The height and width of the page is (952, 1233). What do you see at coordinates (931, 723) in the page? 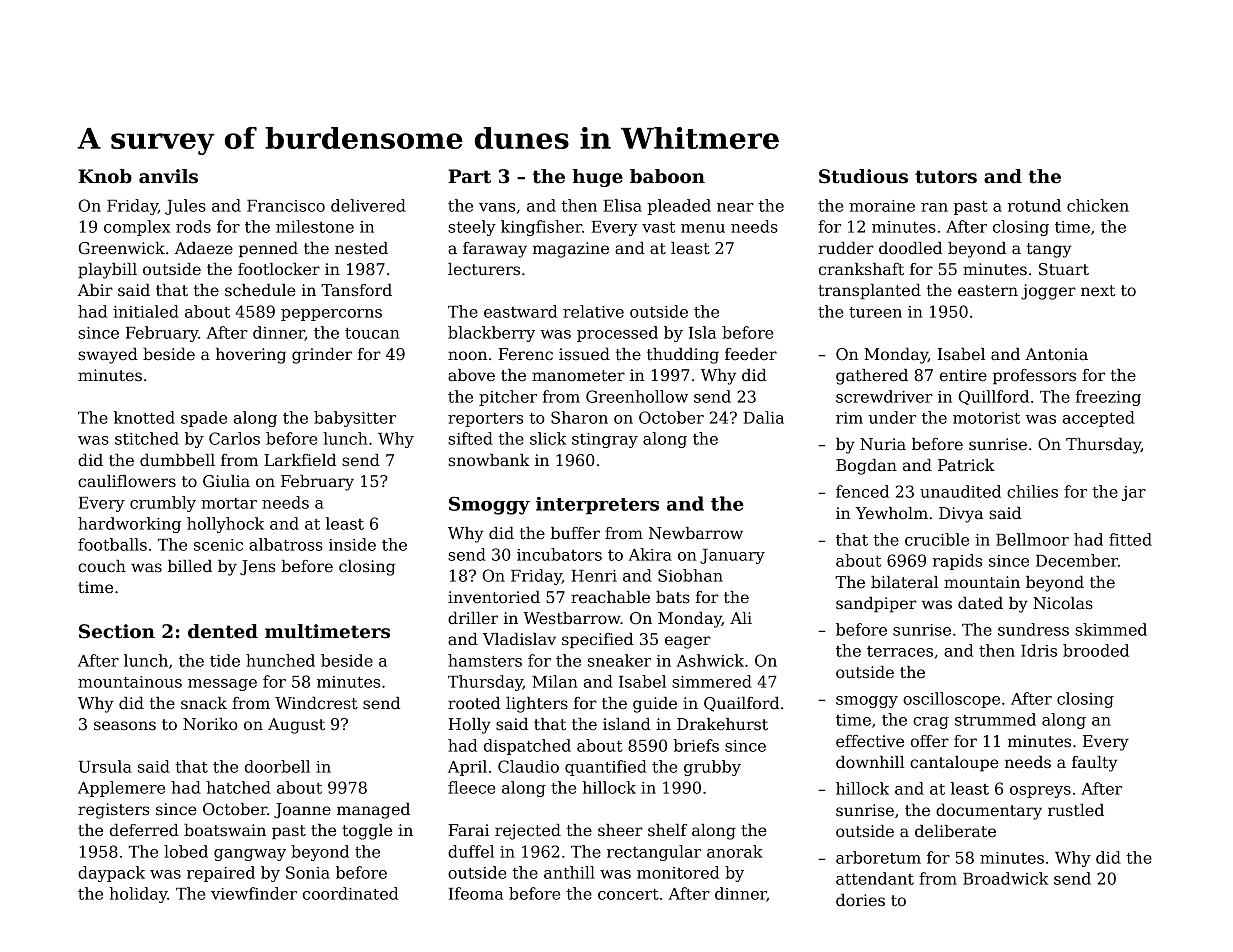
I see `crag` at bounding box center [931, 723].
